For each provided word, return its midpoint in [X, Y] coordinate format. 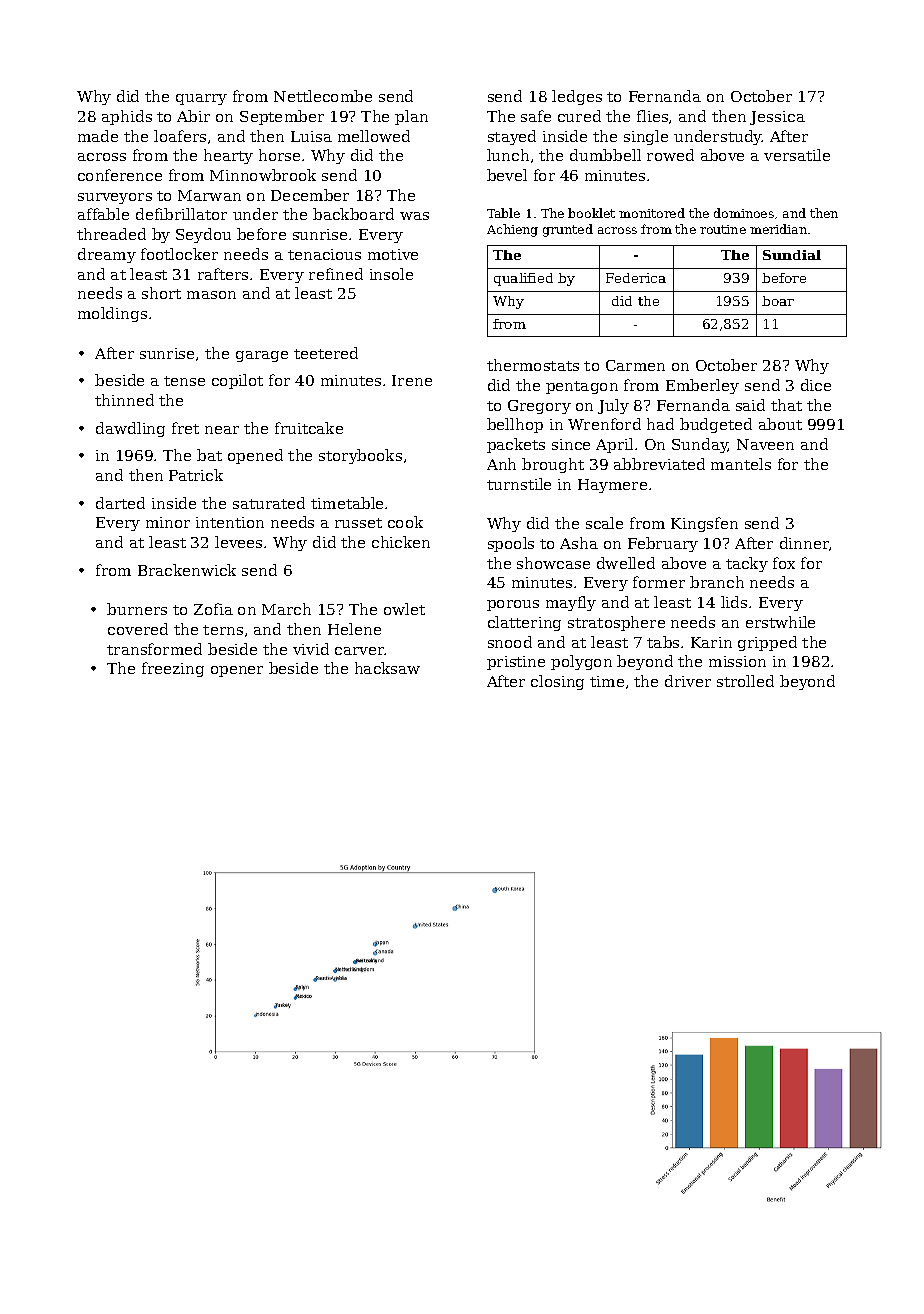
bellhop [515, 425]
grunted [568, 230]
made [98, 136]
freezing [173, 669]
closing [557, 682]
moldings [112, 314]
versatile [797, 155]
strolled [745, 681]
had [660, 424]
